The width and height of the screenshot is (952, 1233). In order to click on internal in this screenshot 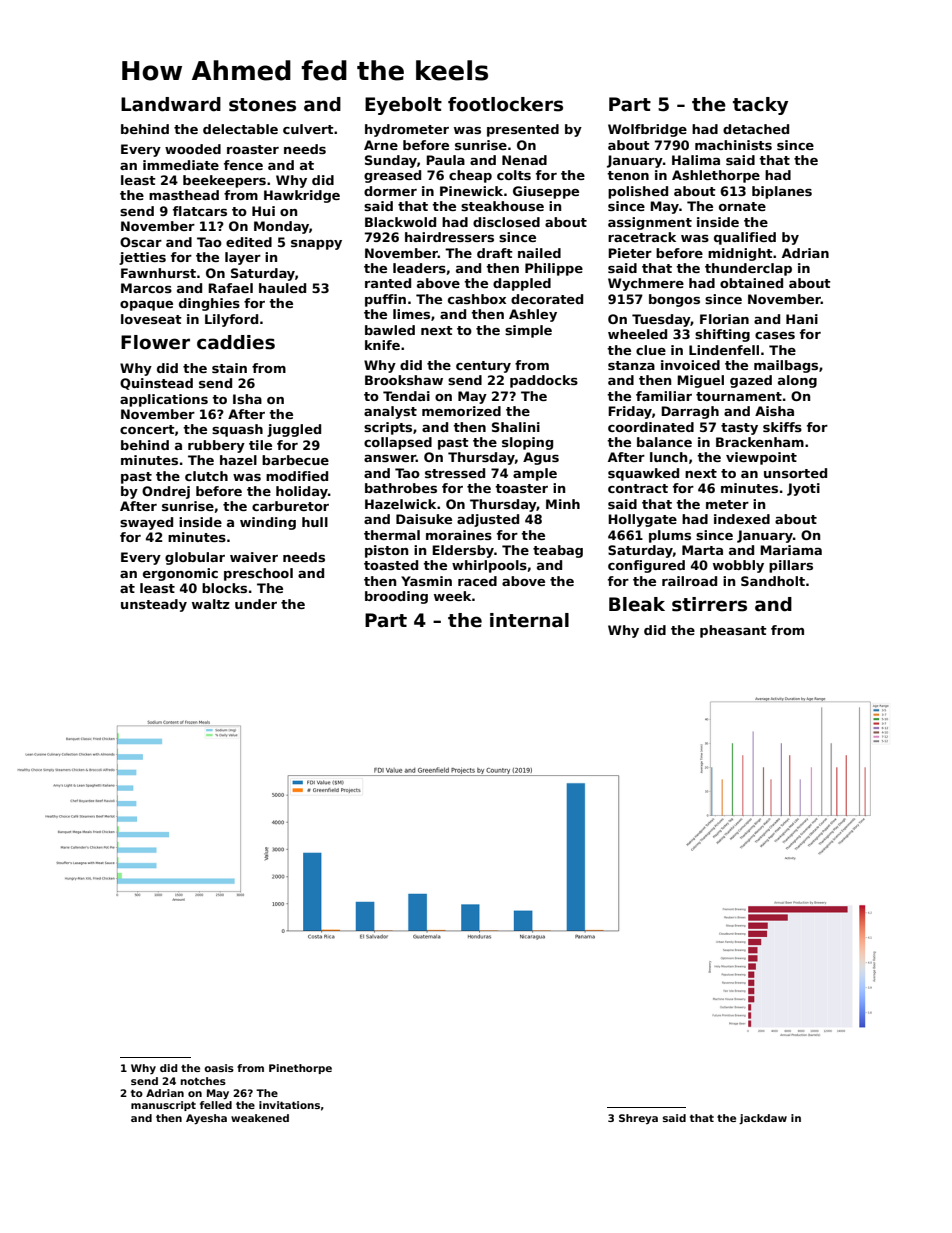, I will do `click(529, 620)`.
